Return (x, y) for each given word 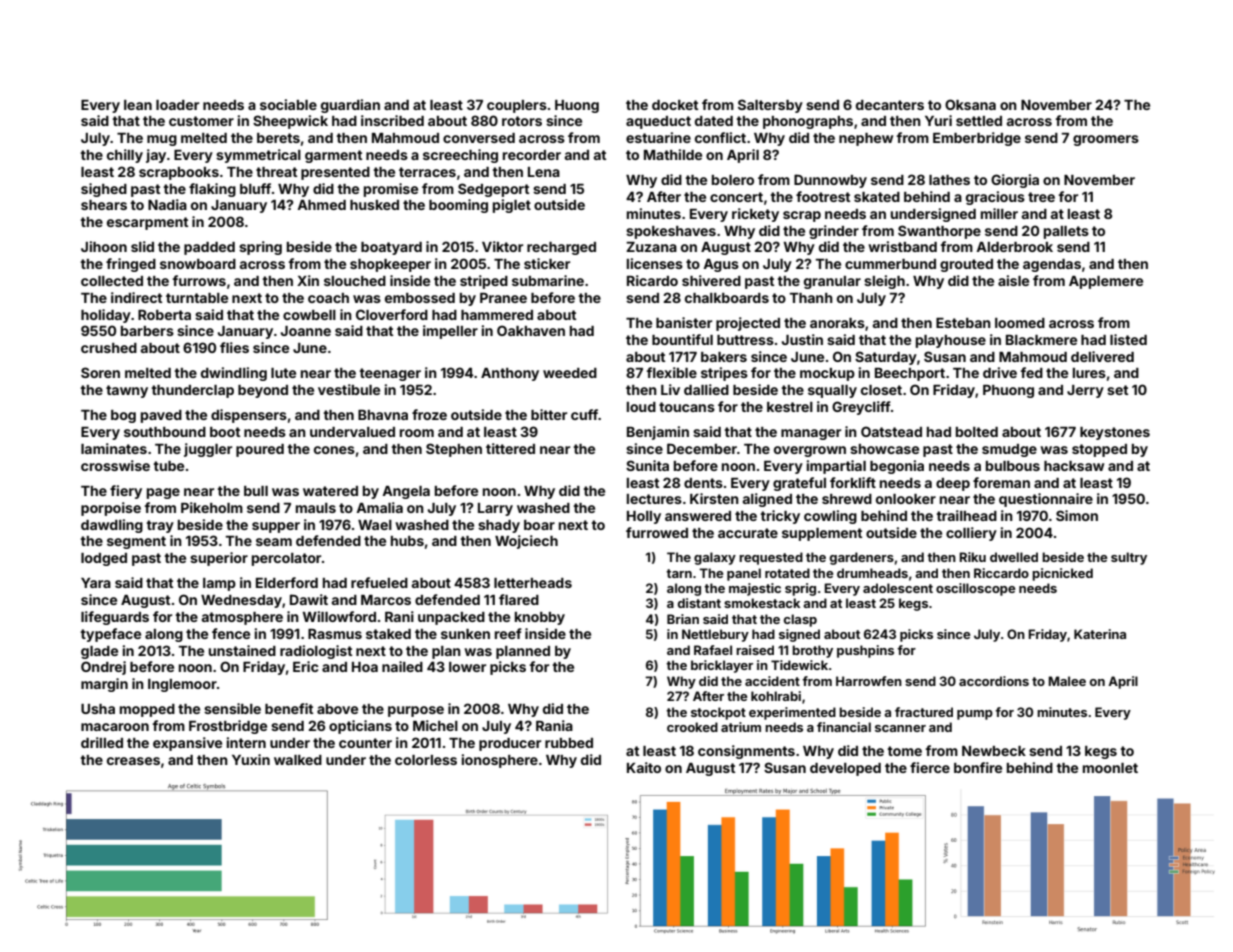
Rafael (713, 650)
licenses (655, 263)
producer (510, 744)
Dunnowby (830, 181)
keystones (1115, 433)
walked (298, 760)
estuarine (658, 137)
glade (99, 652)
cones (334, 450)
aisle (1013, 280)
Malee (1067, 681)
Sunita (647, 465)
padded (209, 248)
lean (138, 105)
